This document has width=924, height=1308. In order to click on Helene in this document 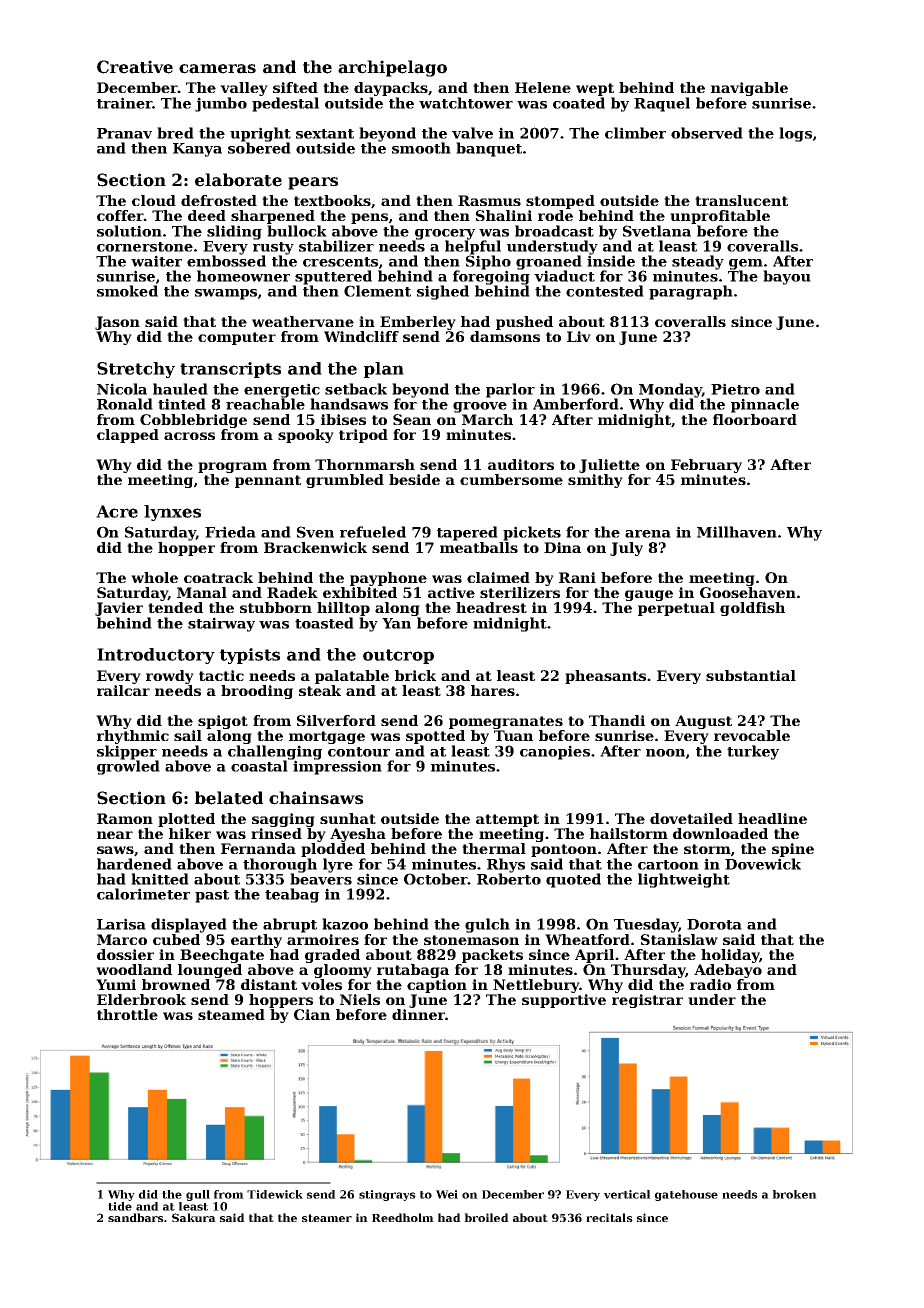, I will do `click(543, 87)`.
